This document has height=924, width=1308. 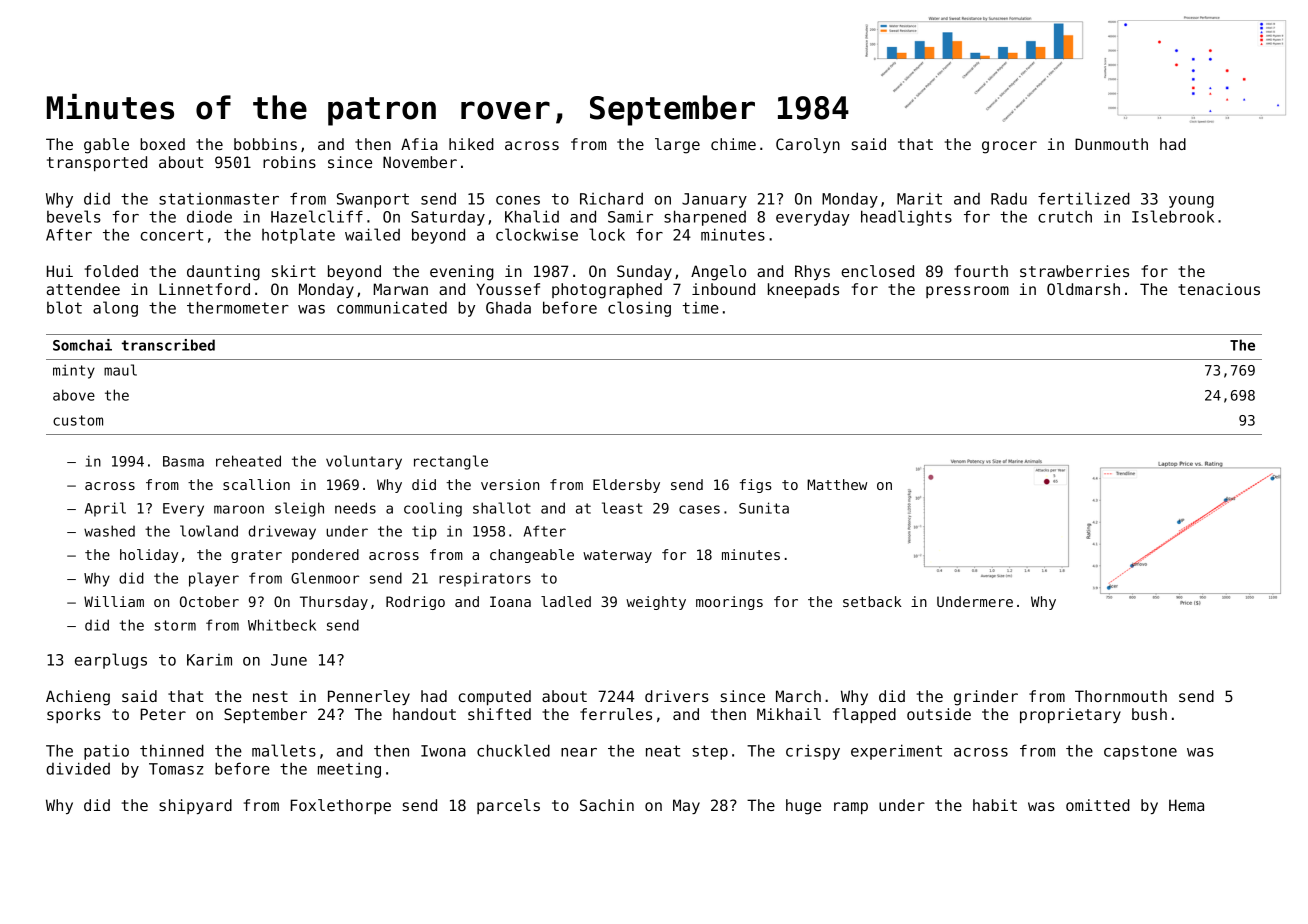 I want to click on transcribed, so click(x=168, y=345).
